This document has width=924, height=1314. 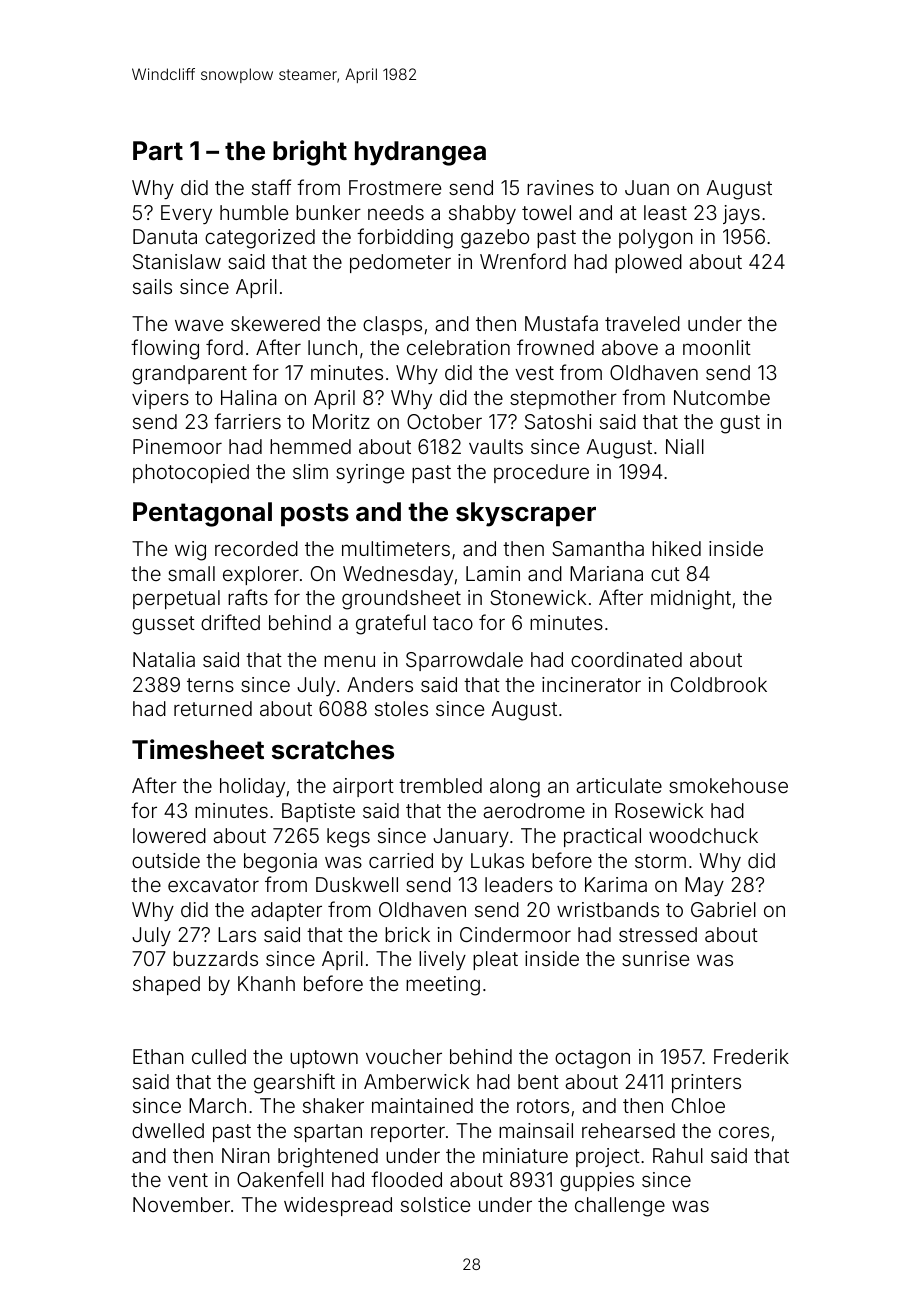 I want to click on woodchuck, so click(x=703, y=835).
